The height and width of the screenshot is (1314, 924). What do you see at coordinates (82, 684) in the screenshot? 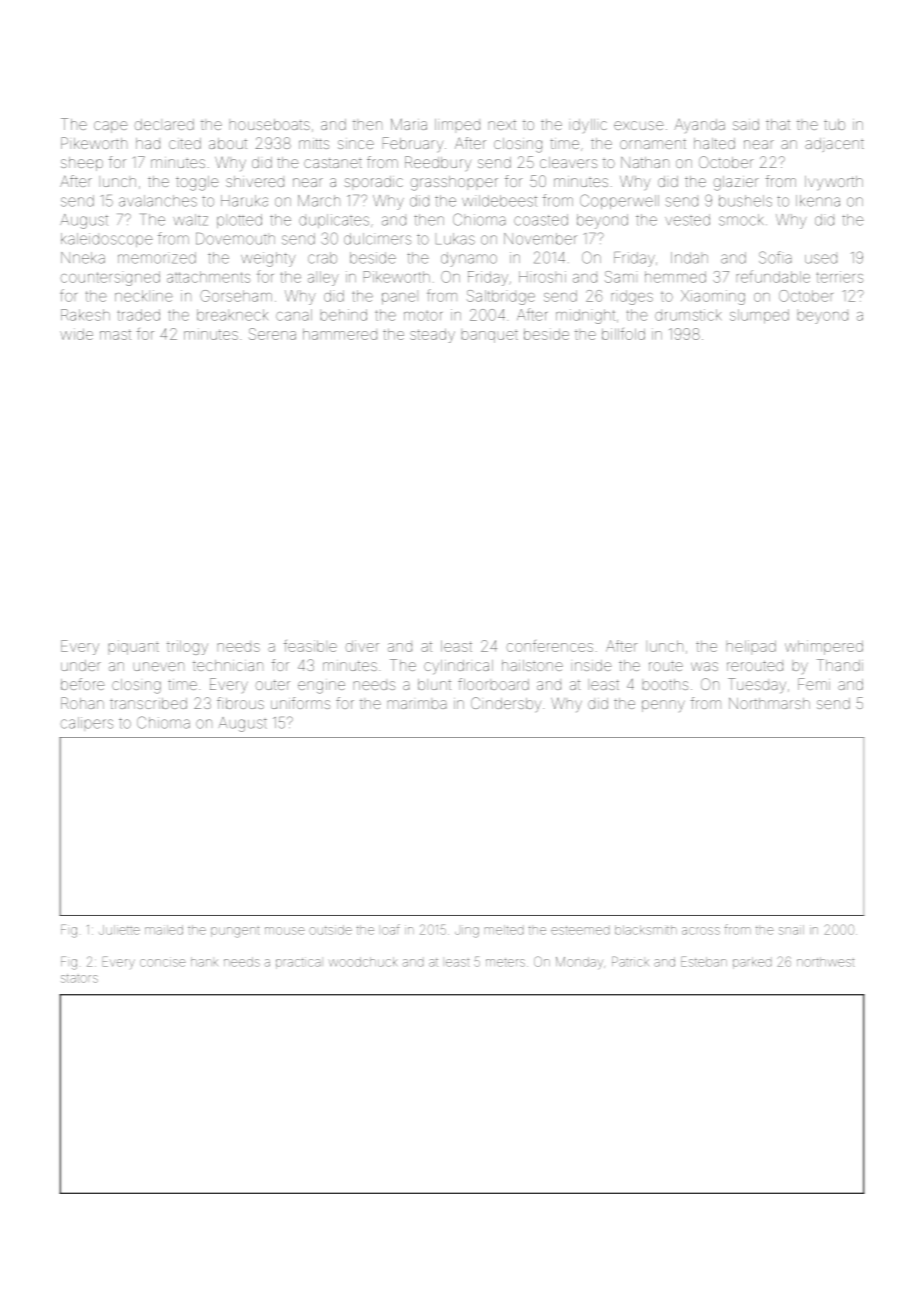
I see `before` at bounding box center [82, 684].
